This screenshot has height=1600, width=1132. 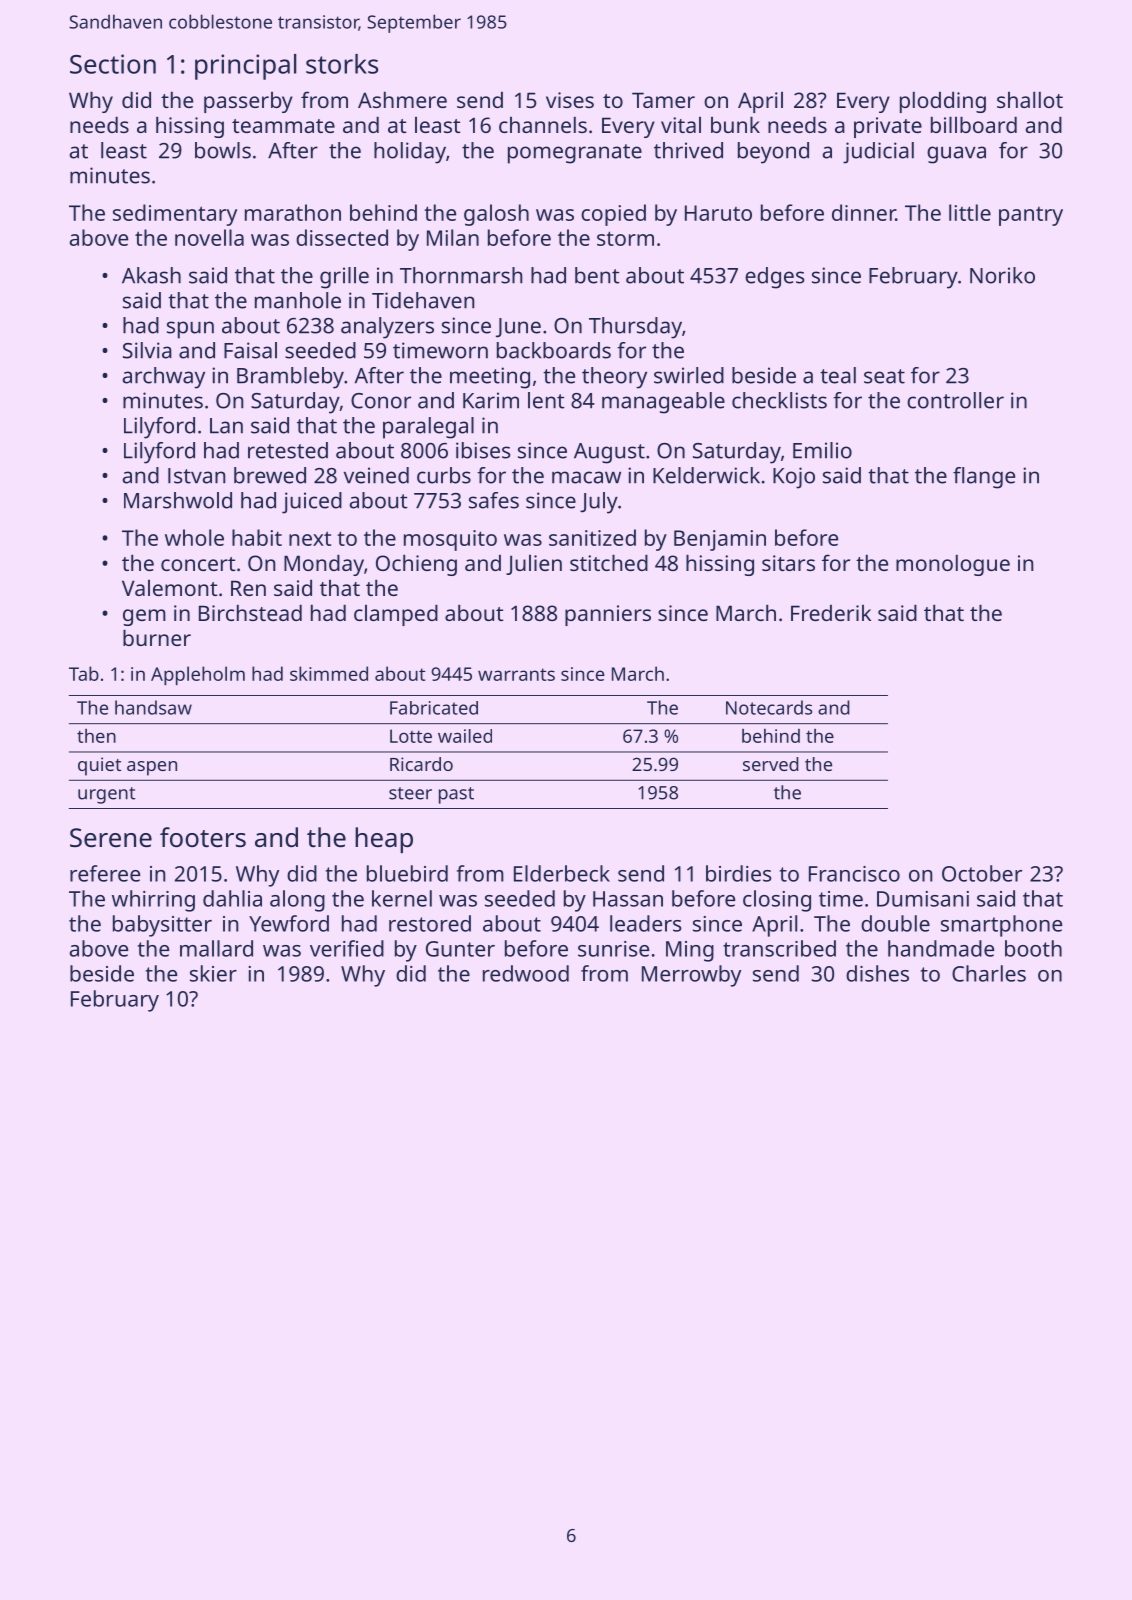 What do you see at coordinates (706, 475) in the screenshot?
I see `Kelderwick` at bounding box center [706, 475].
